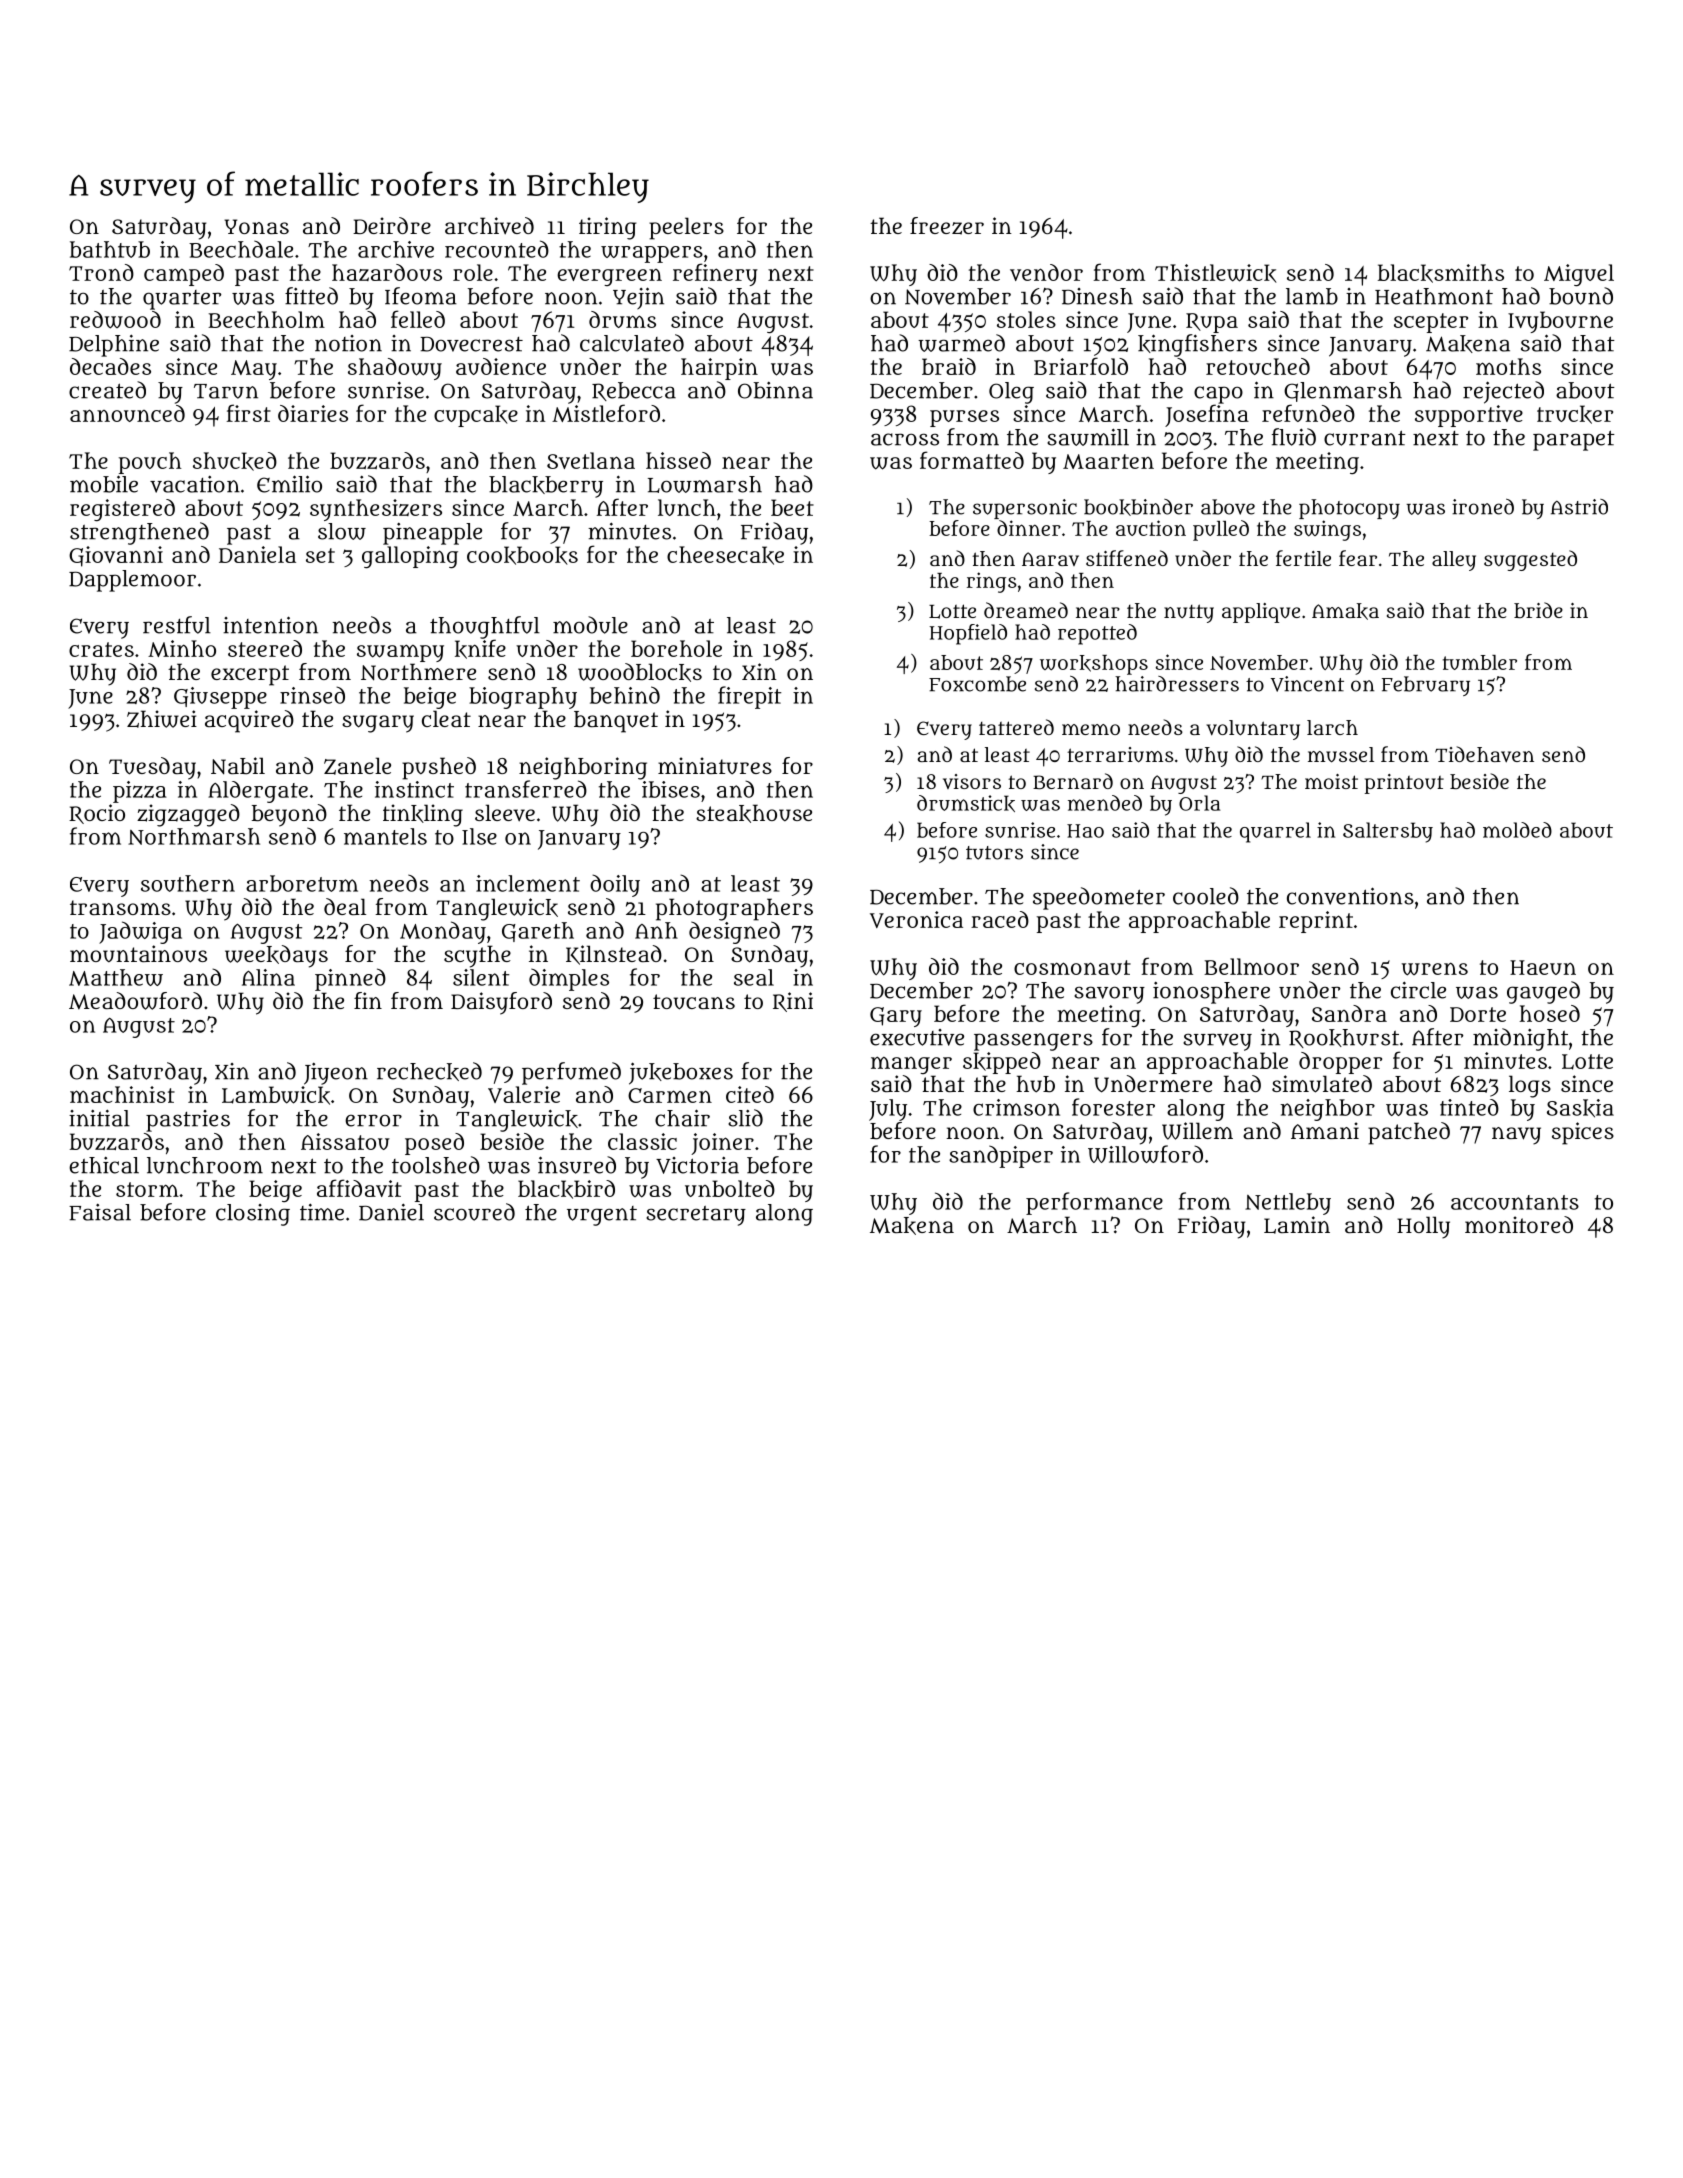 The image size is (1683, 2178). I want to click on unbolted, so click(730, 1188).
